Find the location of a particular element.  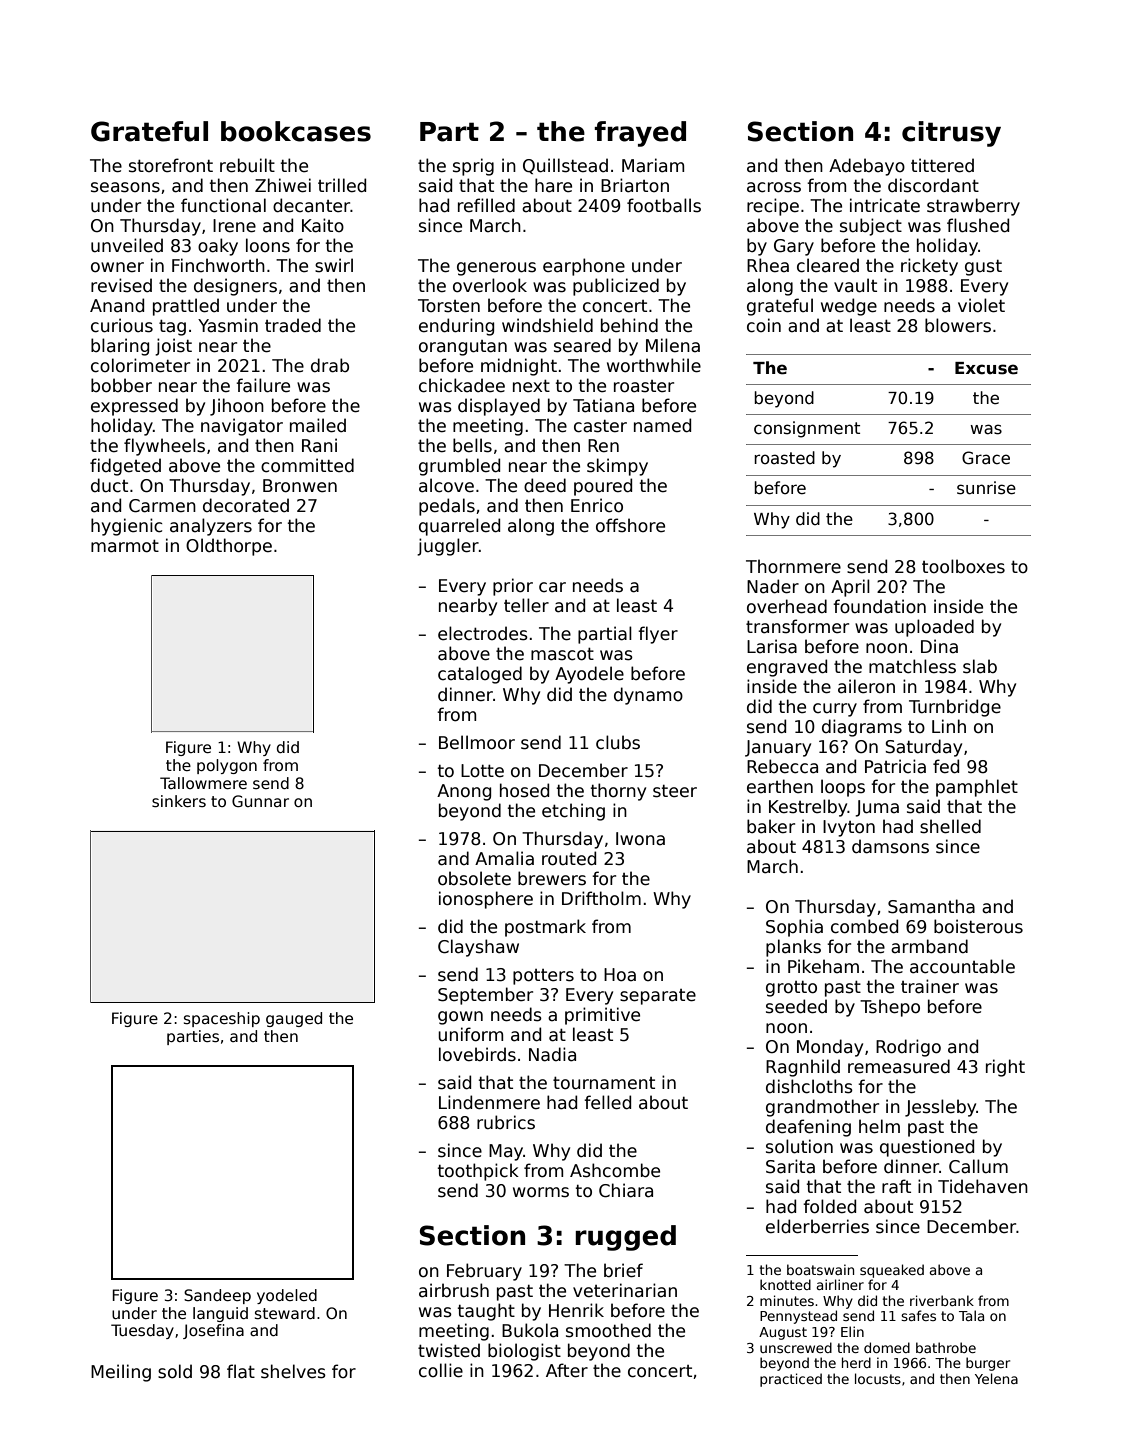

solution is located at coordinates (799, 1146).
